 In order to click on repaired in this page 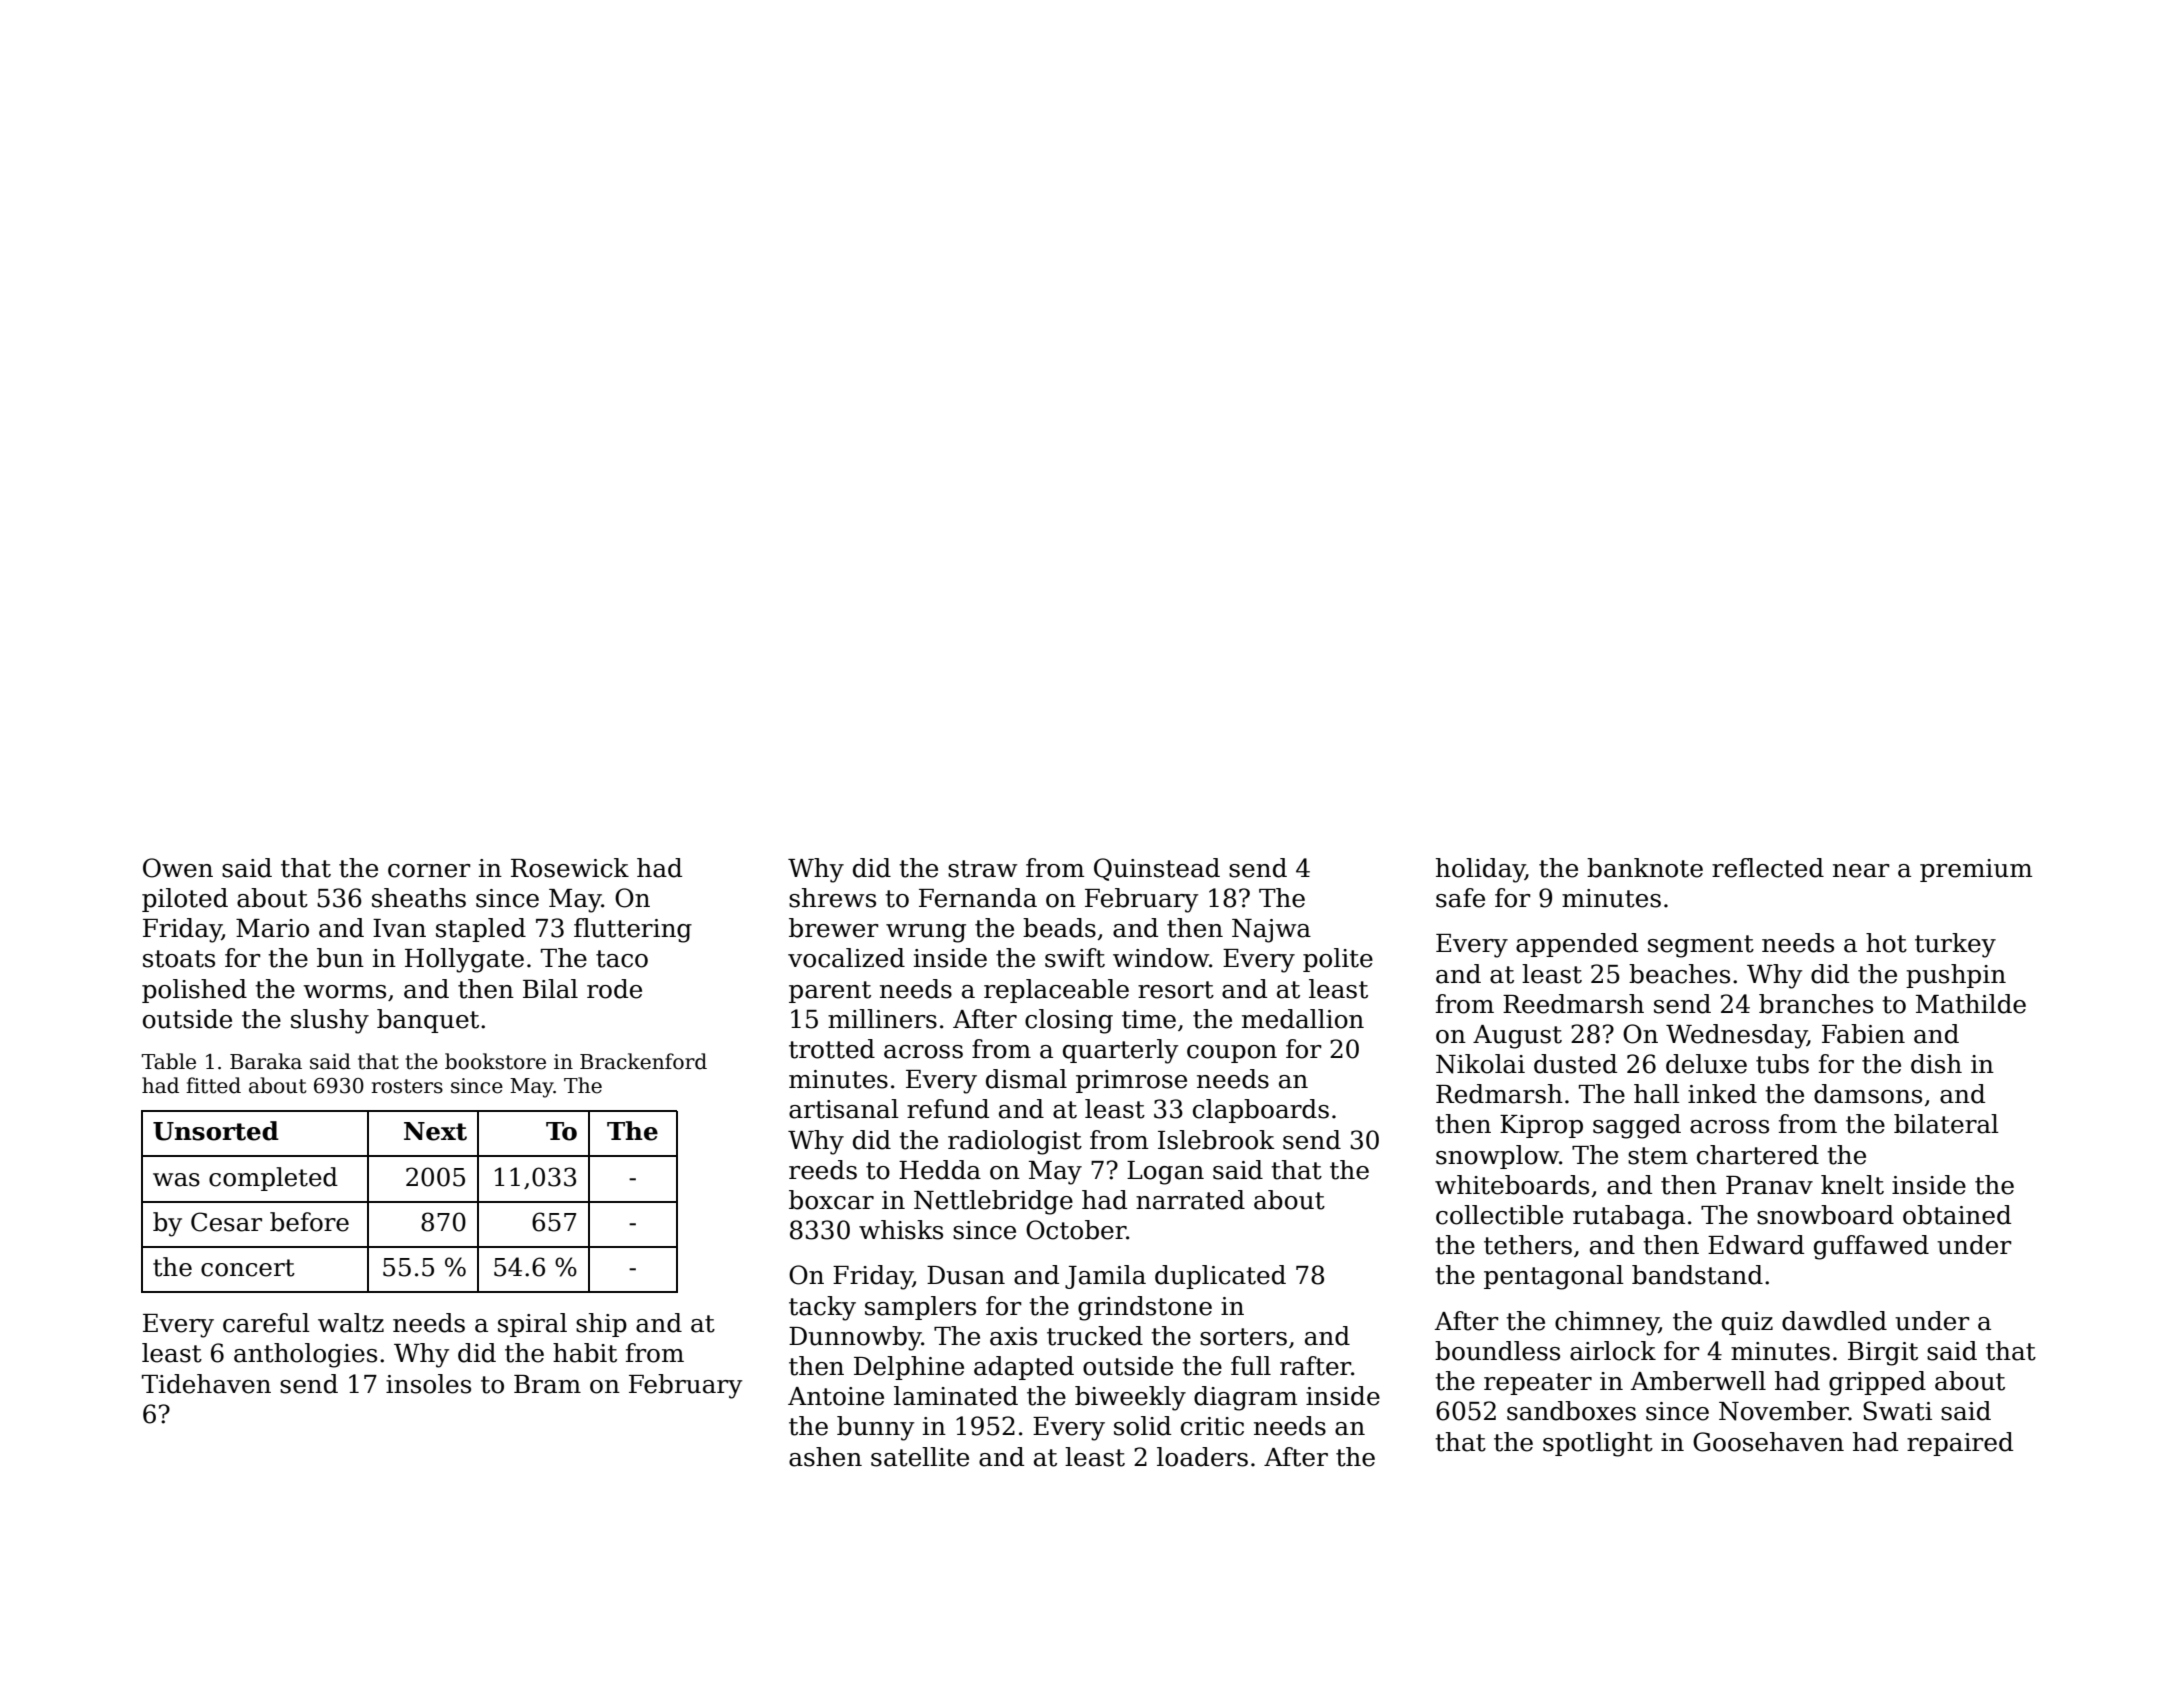, I will do `click(1960, 1444)`.
